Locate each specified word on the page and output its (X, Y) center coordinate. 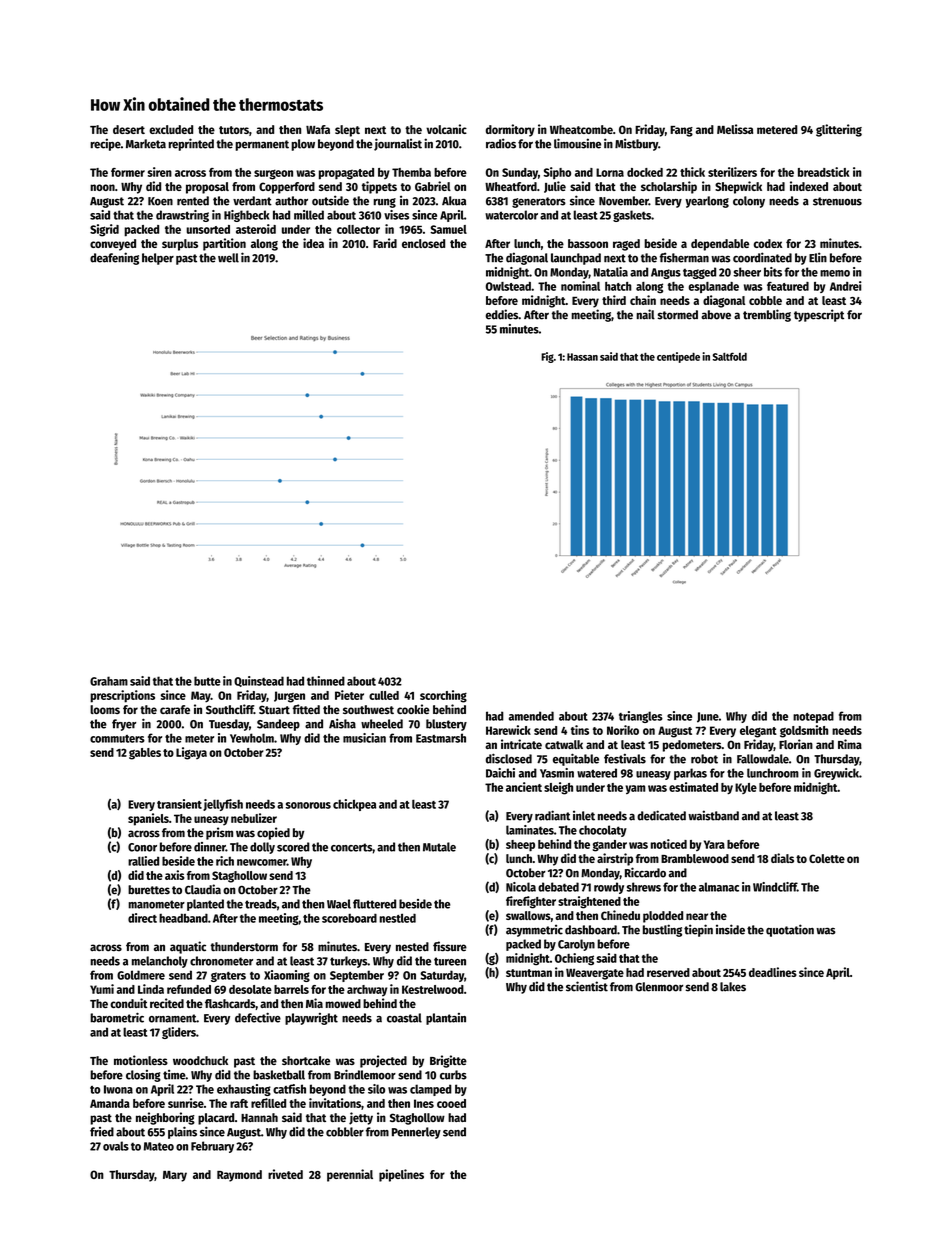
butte (207, 681)
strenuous (837, 201)
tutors (234, 130)
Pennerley (416, 1133)
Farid (385, 243)
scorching (443, 696)
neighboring (165, 1118)
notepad (813, 717)
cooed (451, 1103)
